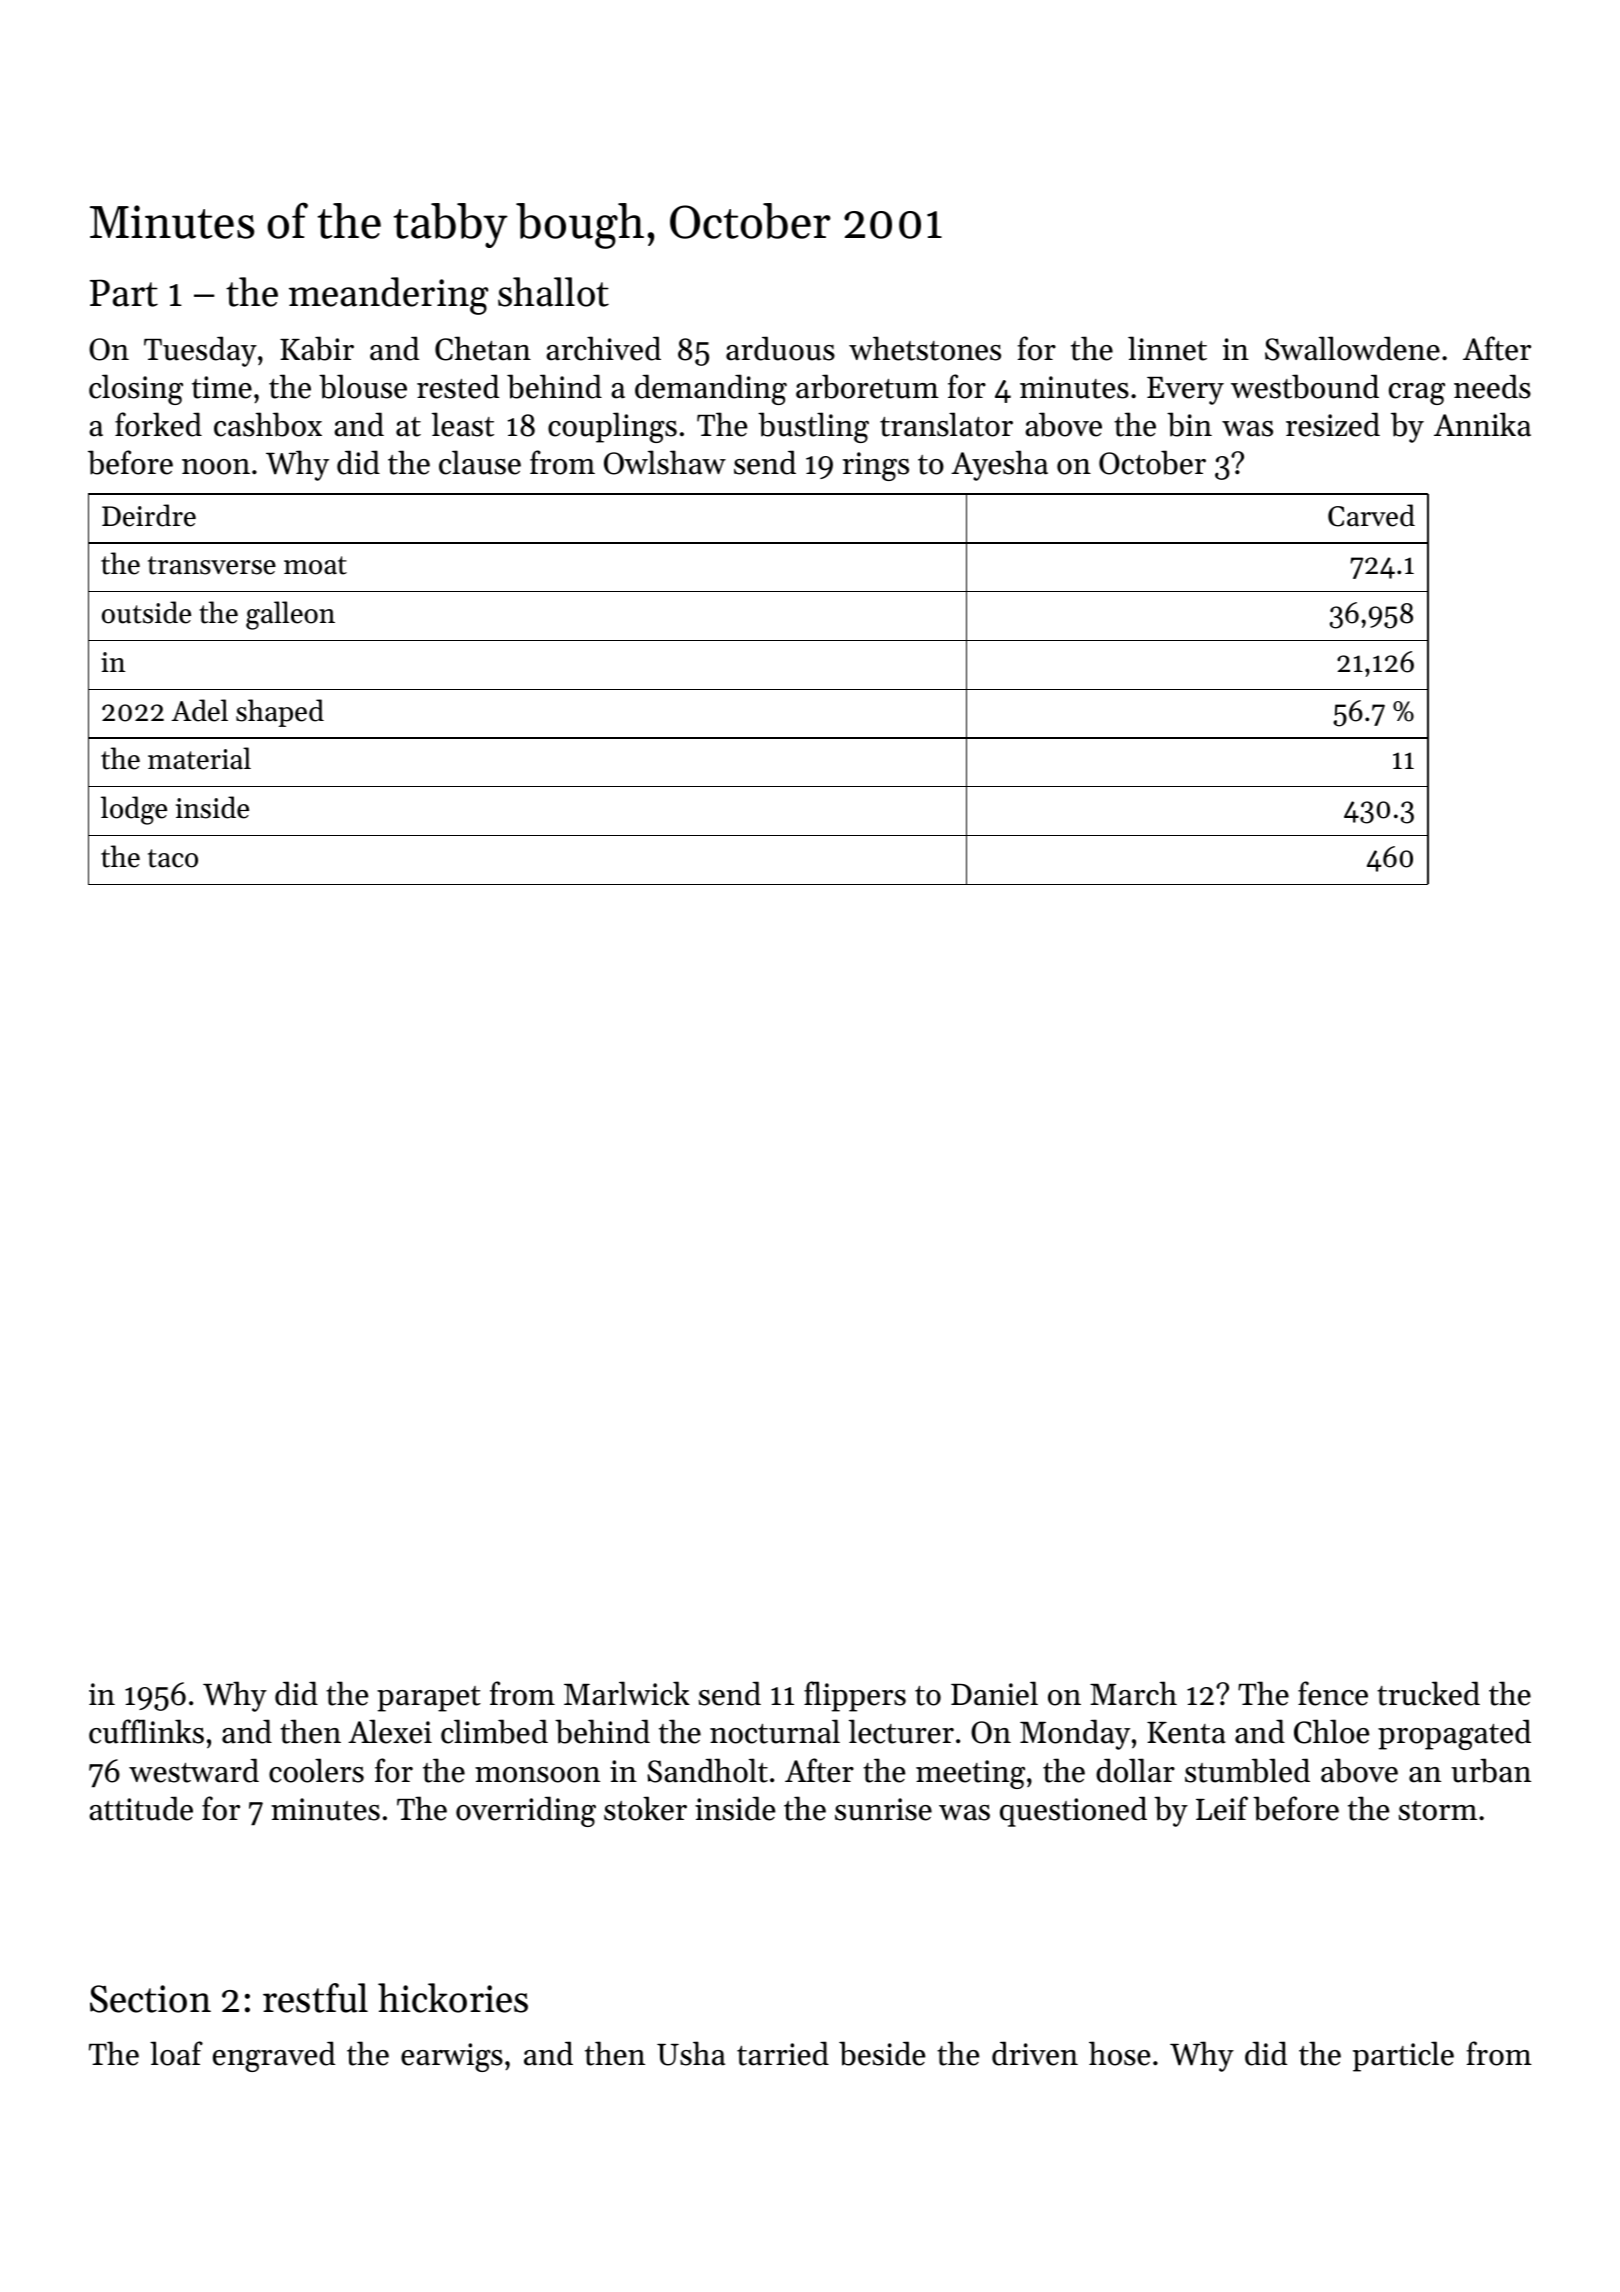 This screenshot has width=1620, height=2292. I want to click on whetstones, so click(925, 348).
